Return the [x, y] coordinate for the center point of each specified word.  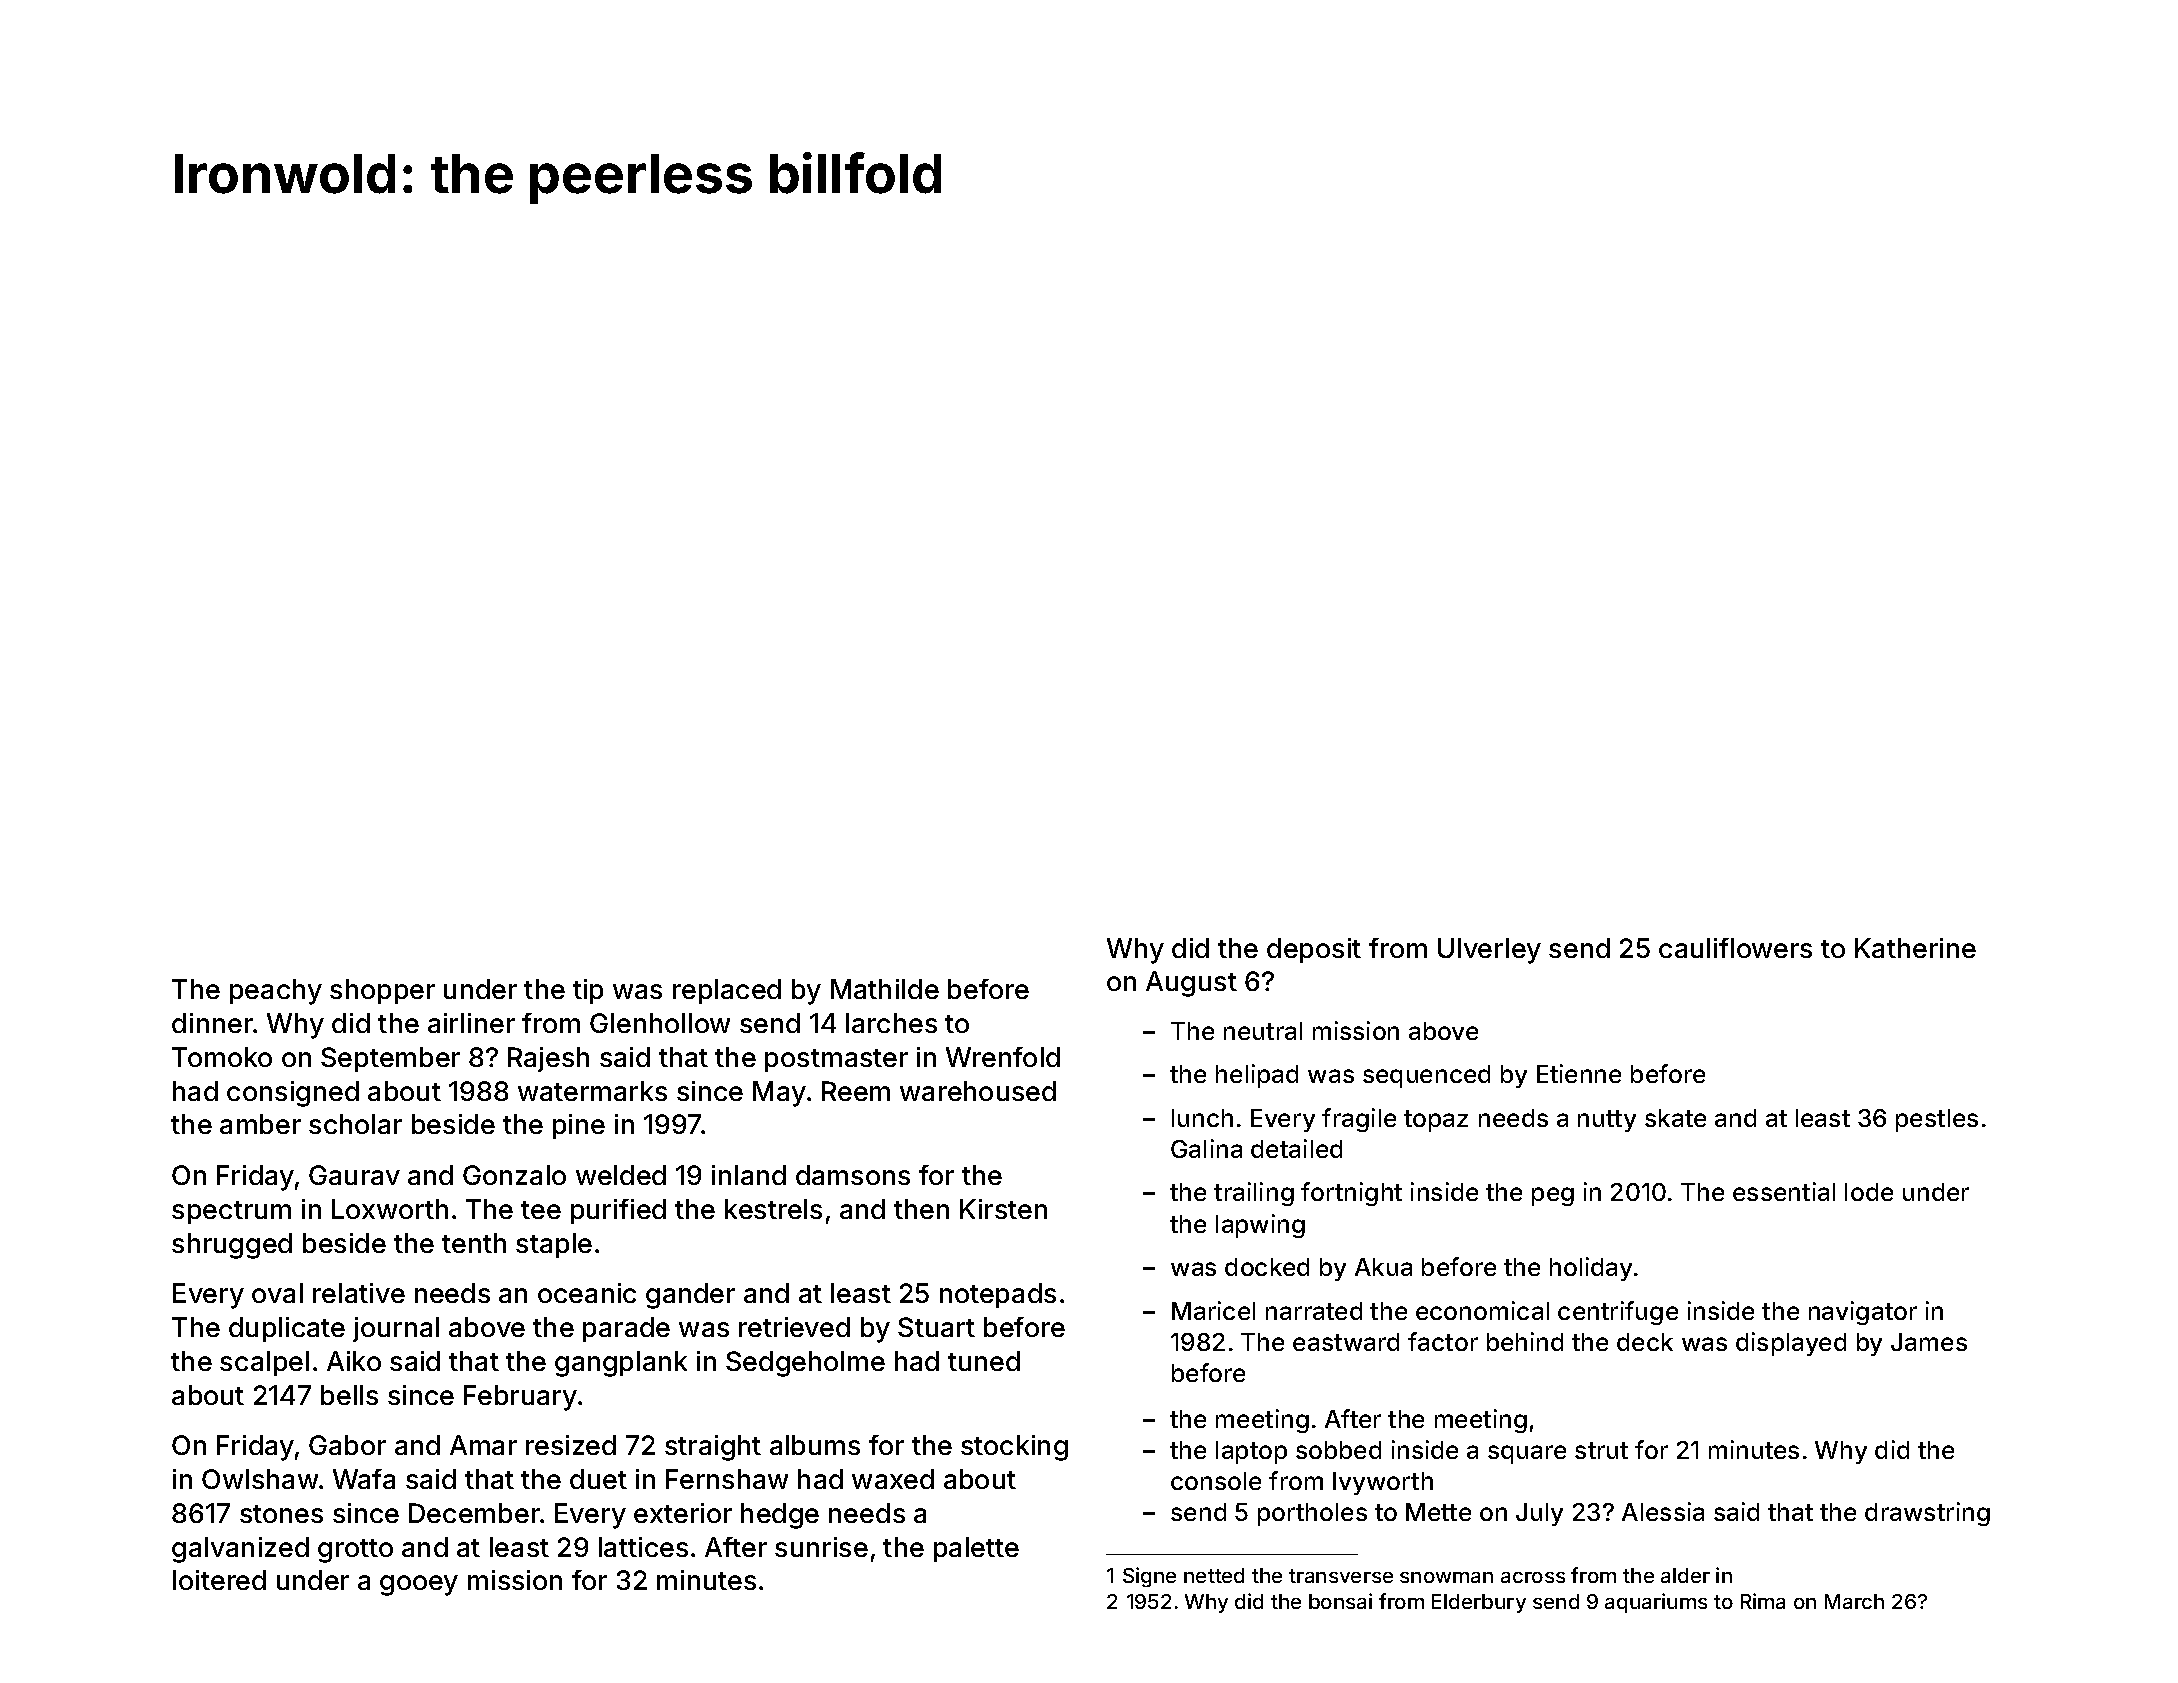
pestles [1937, 1120]
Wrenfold [1003, 1057]
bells [349, 1395]
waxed [893, 1479]
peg [1553, 1196]
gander [690, 1296]
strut [1601, 1450]
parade [626, 1329]
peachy [276, 992]
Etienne [1579, 1073]
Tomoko [222, 1057]
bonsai [1340, 1601]
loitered [219, 1580]
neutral [1263, 1031]
